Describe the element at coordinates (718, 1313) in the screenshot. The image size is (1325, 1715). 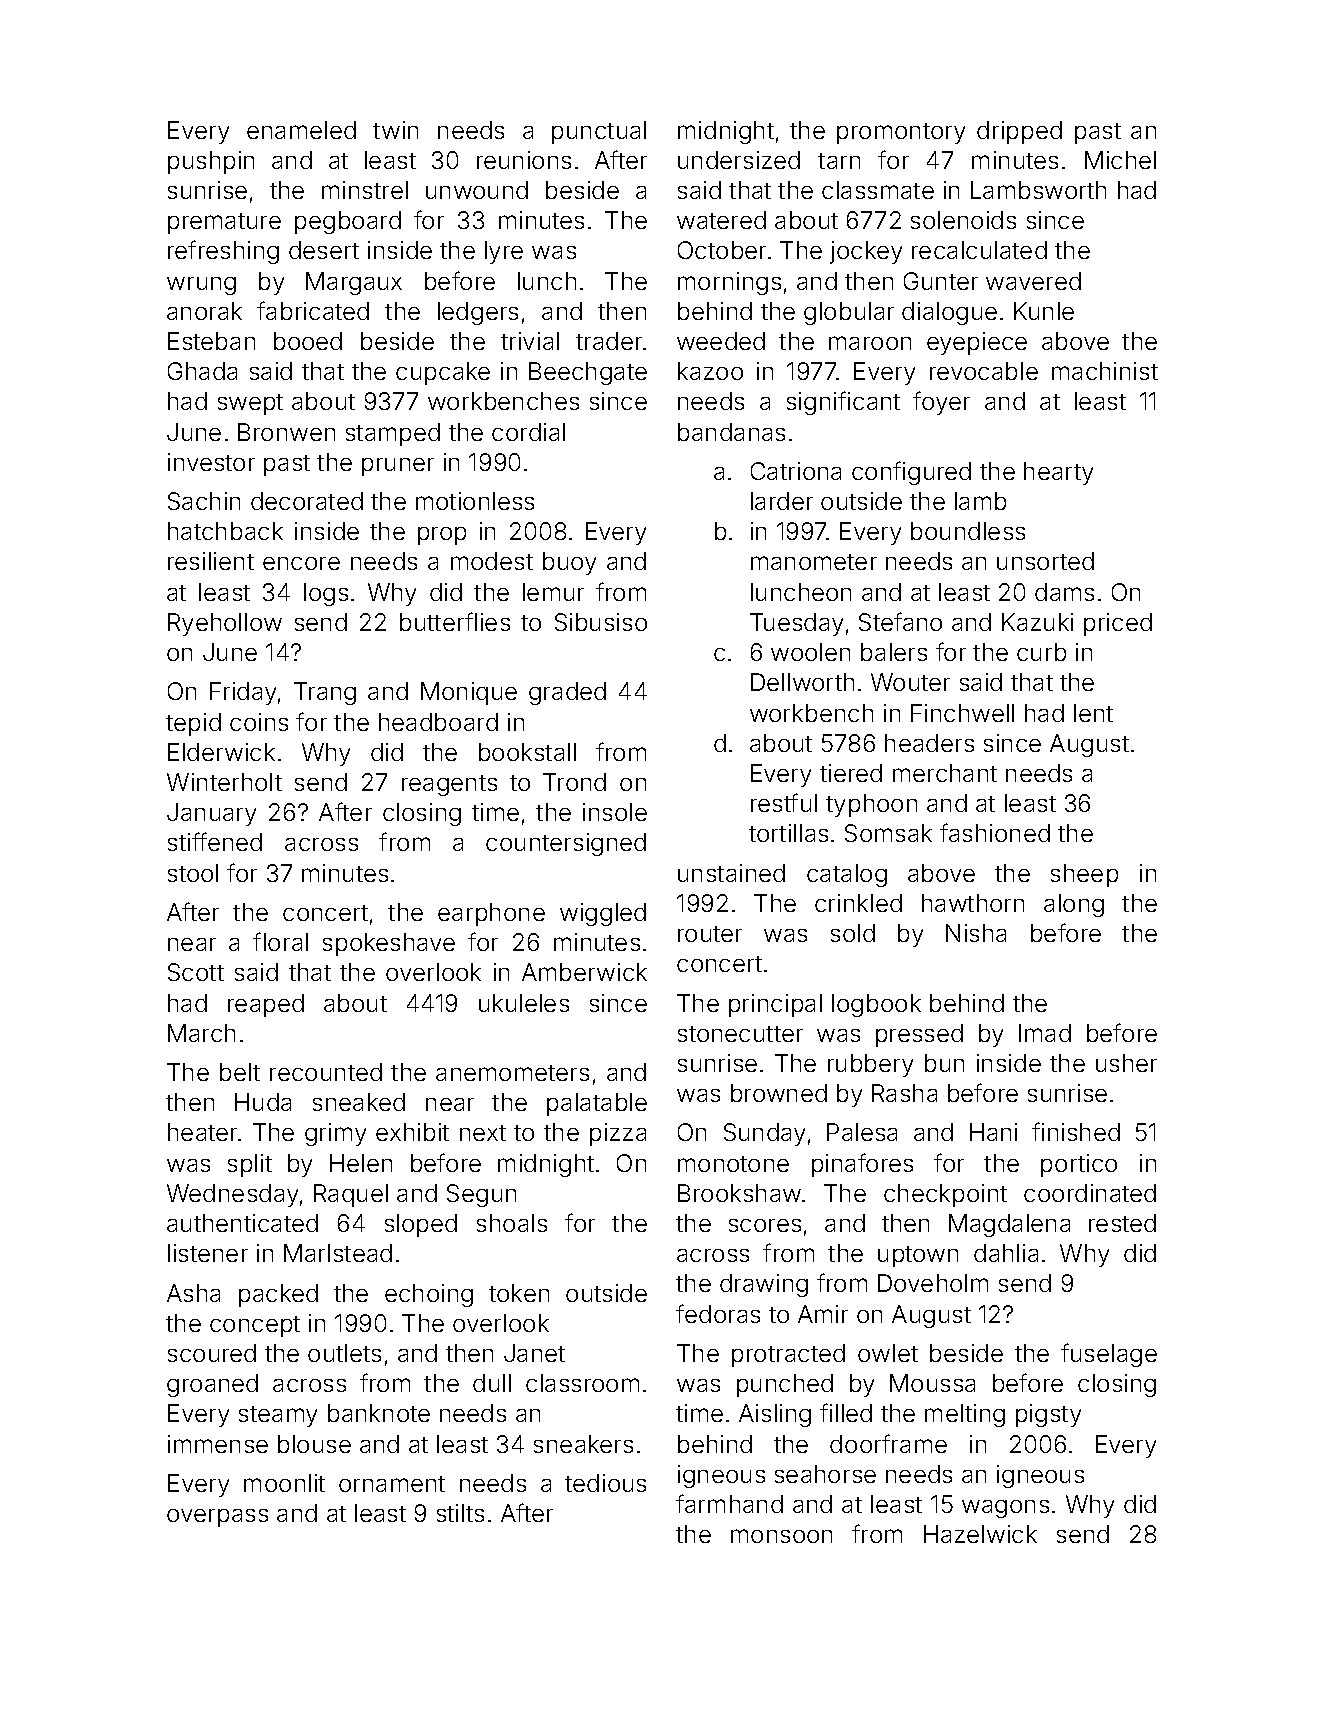
I see `fedoras` at that location.
